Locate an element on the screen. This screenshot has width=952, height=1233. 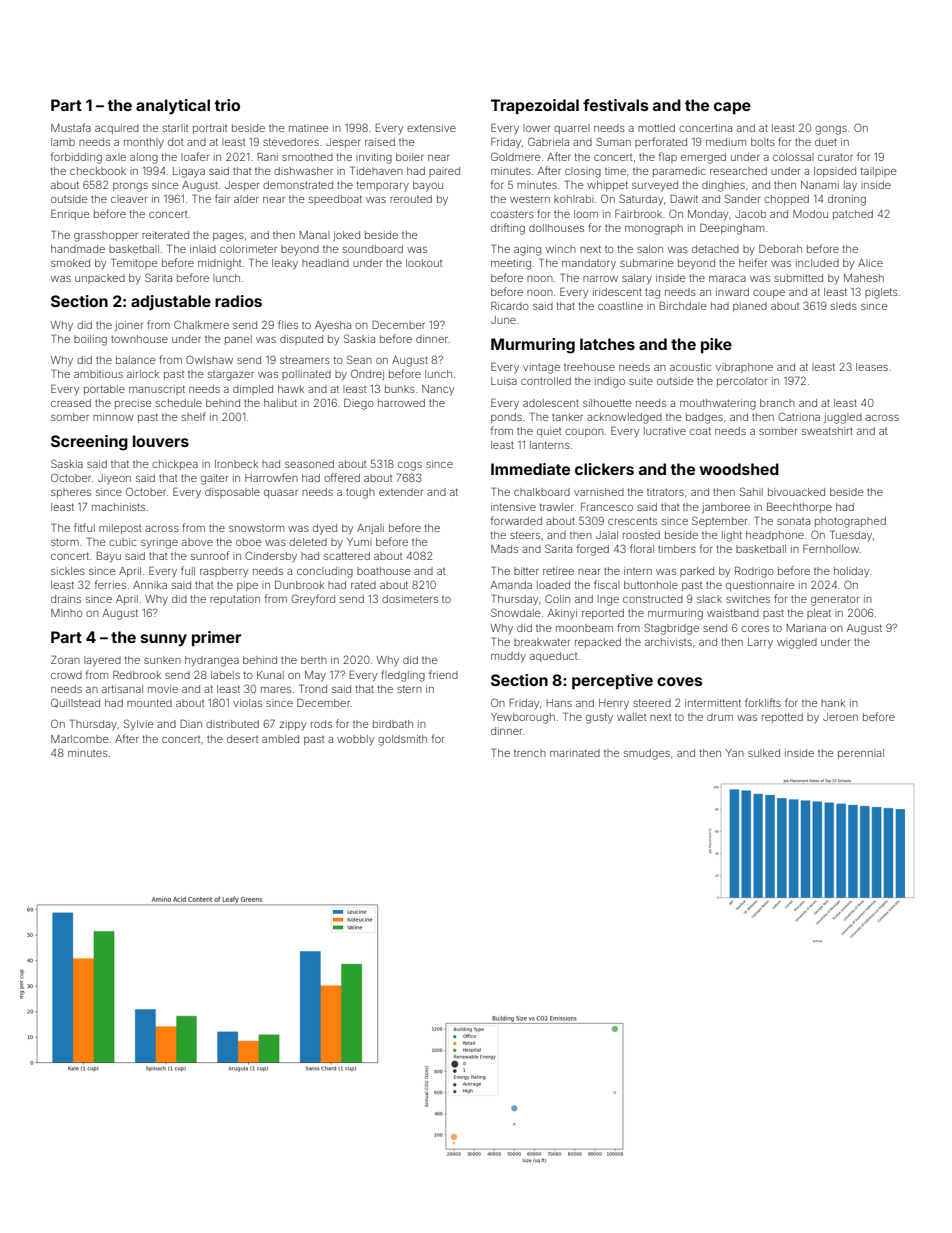
cape is located at coordinates (732, 108).
